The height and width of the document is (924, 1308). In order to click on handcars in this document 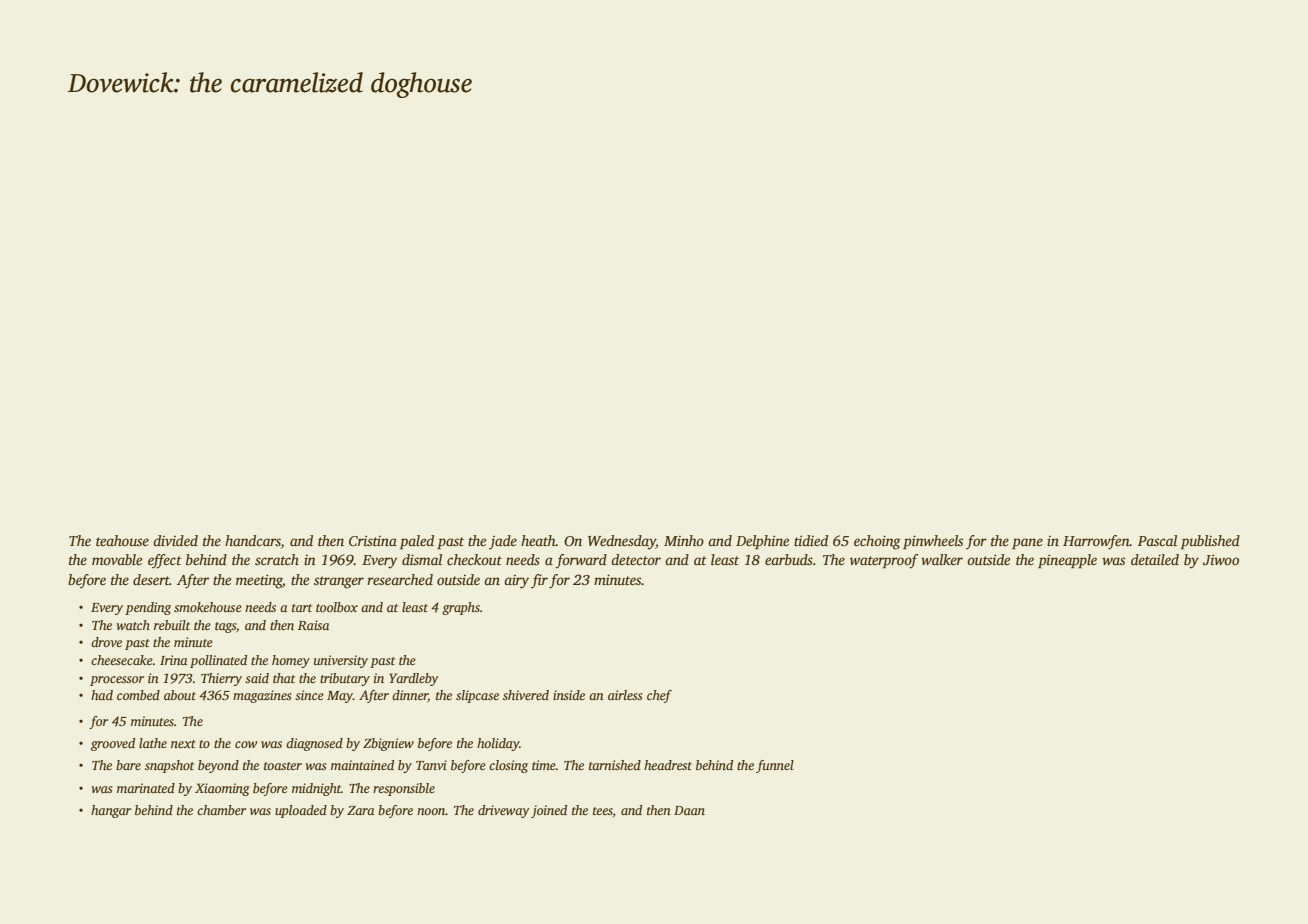, I will do `click(253, 542)`.
